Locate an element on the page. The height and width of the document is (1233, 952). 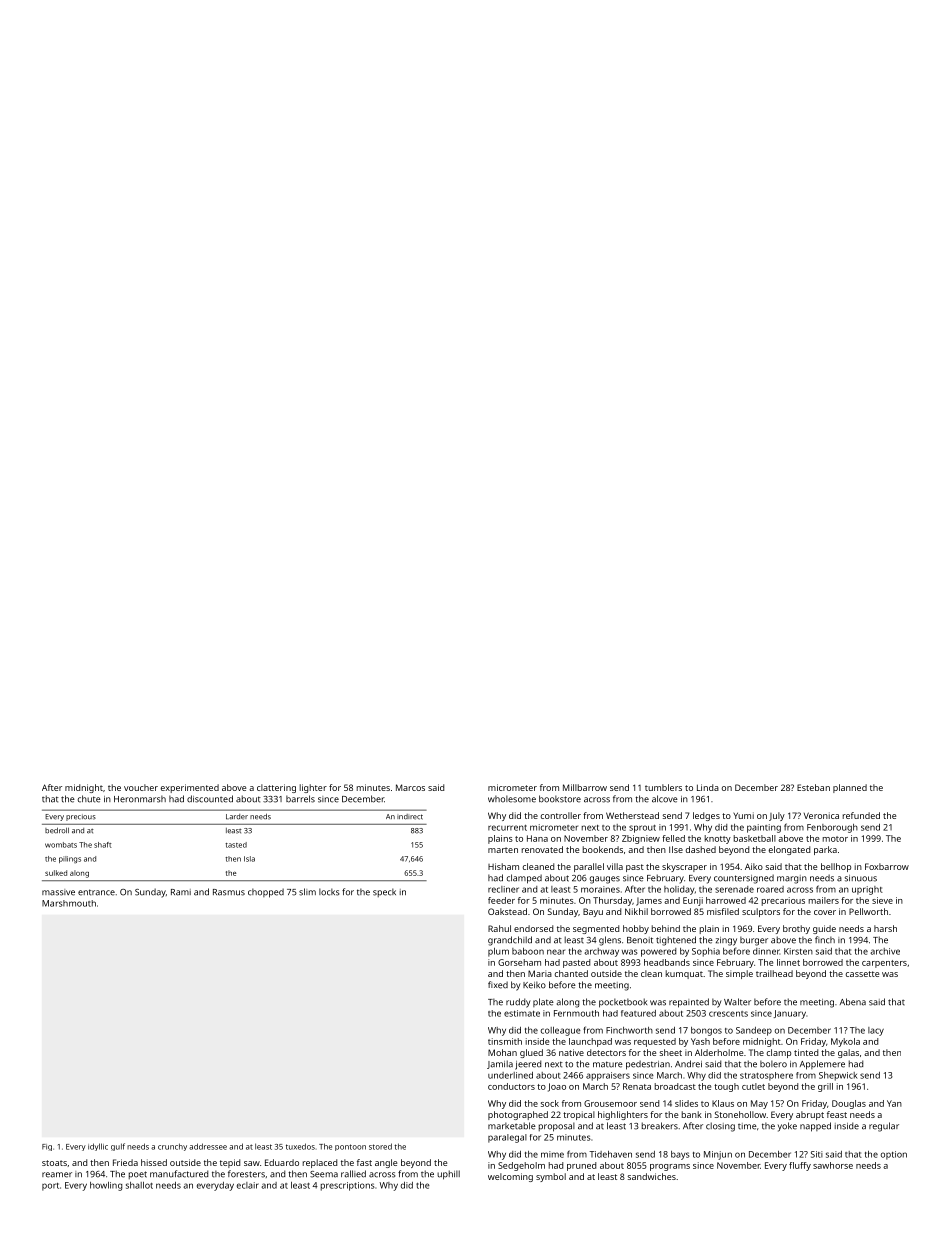
tinsmith is located at coordinates (505, 1041).
